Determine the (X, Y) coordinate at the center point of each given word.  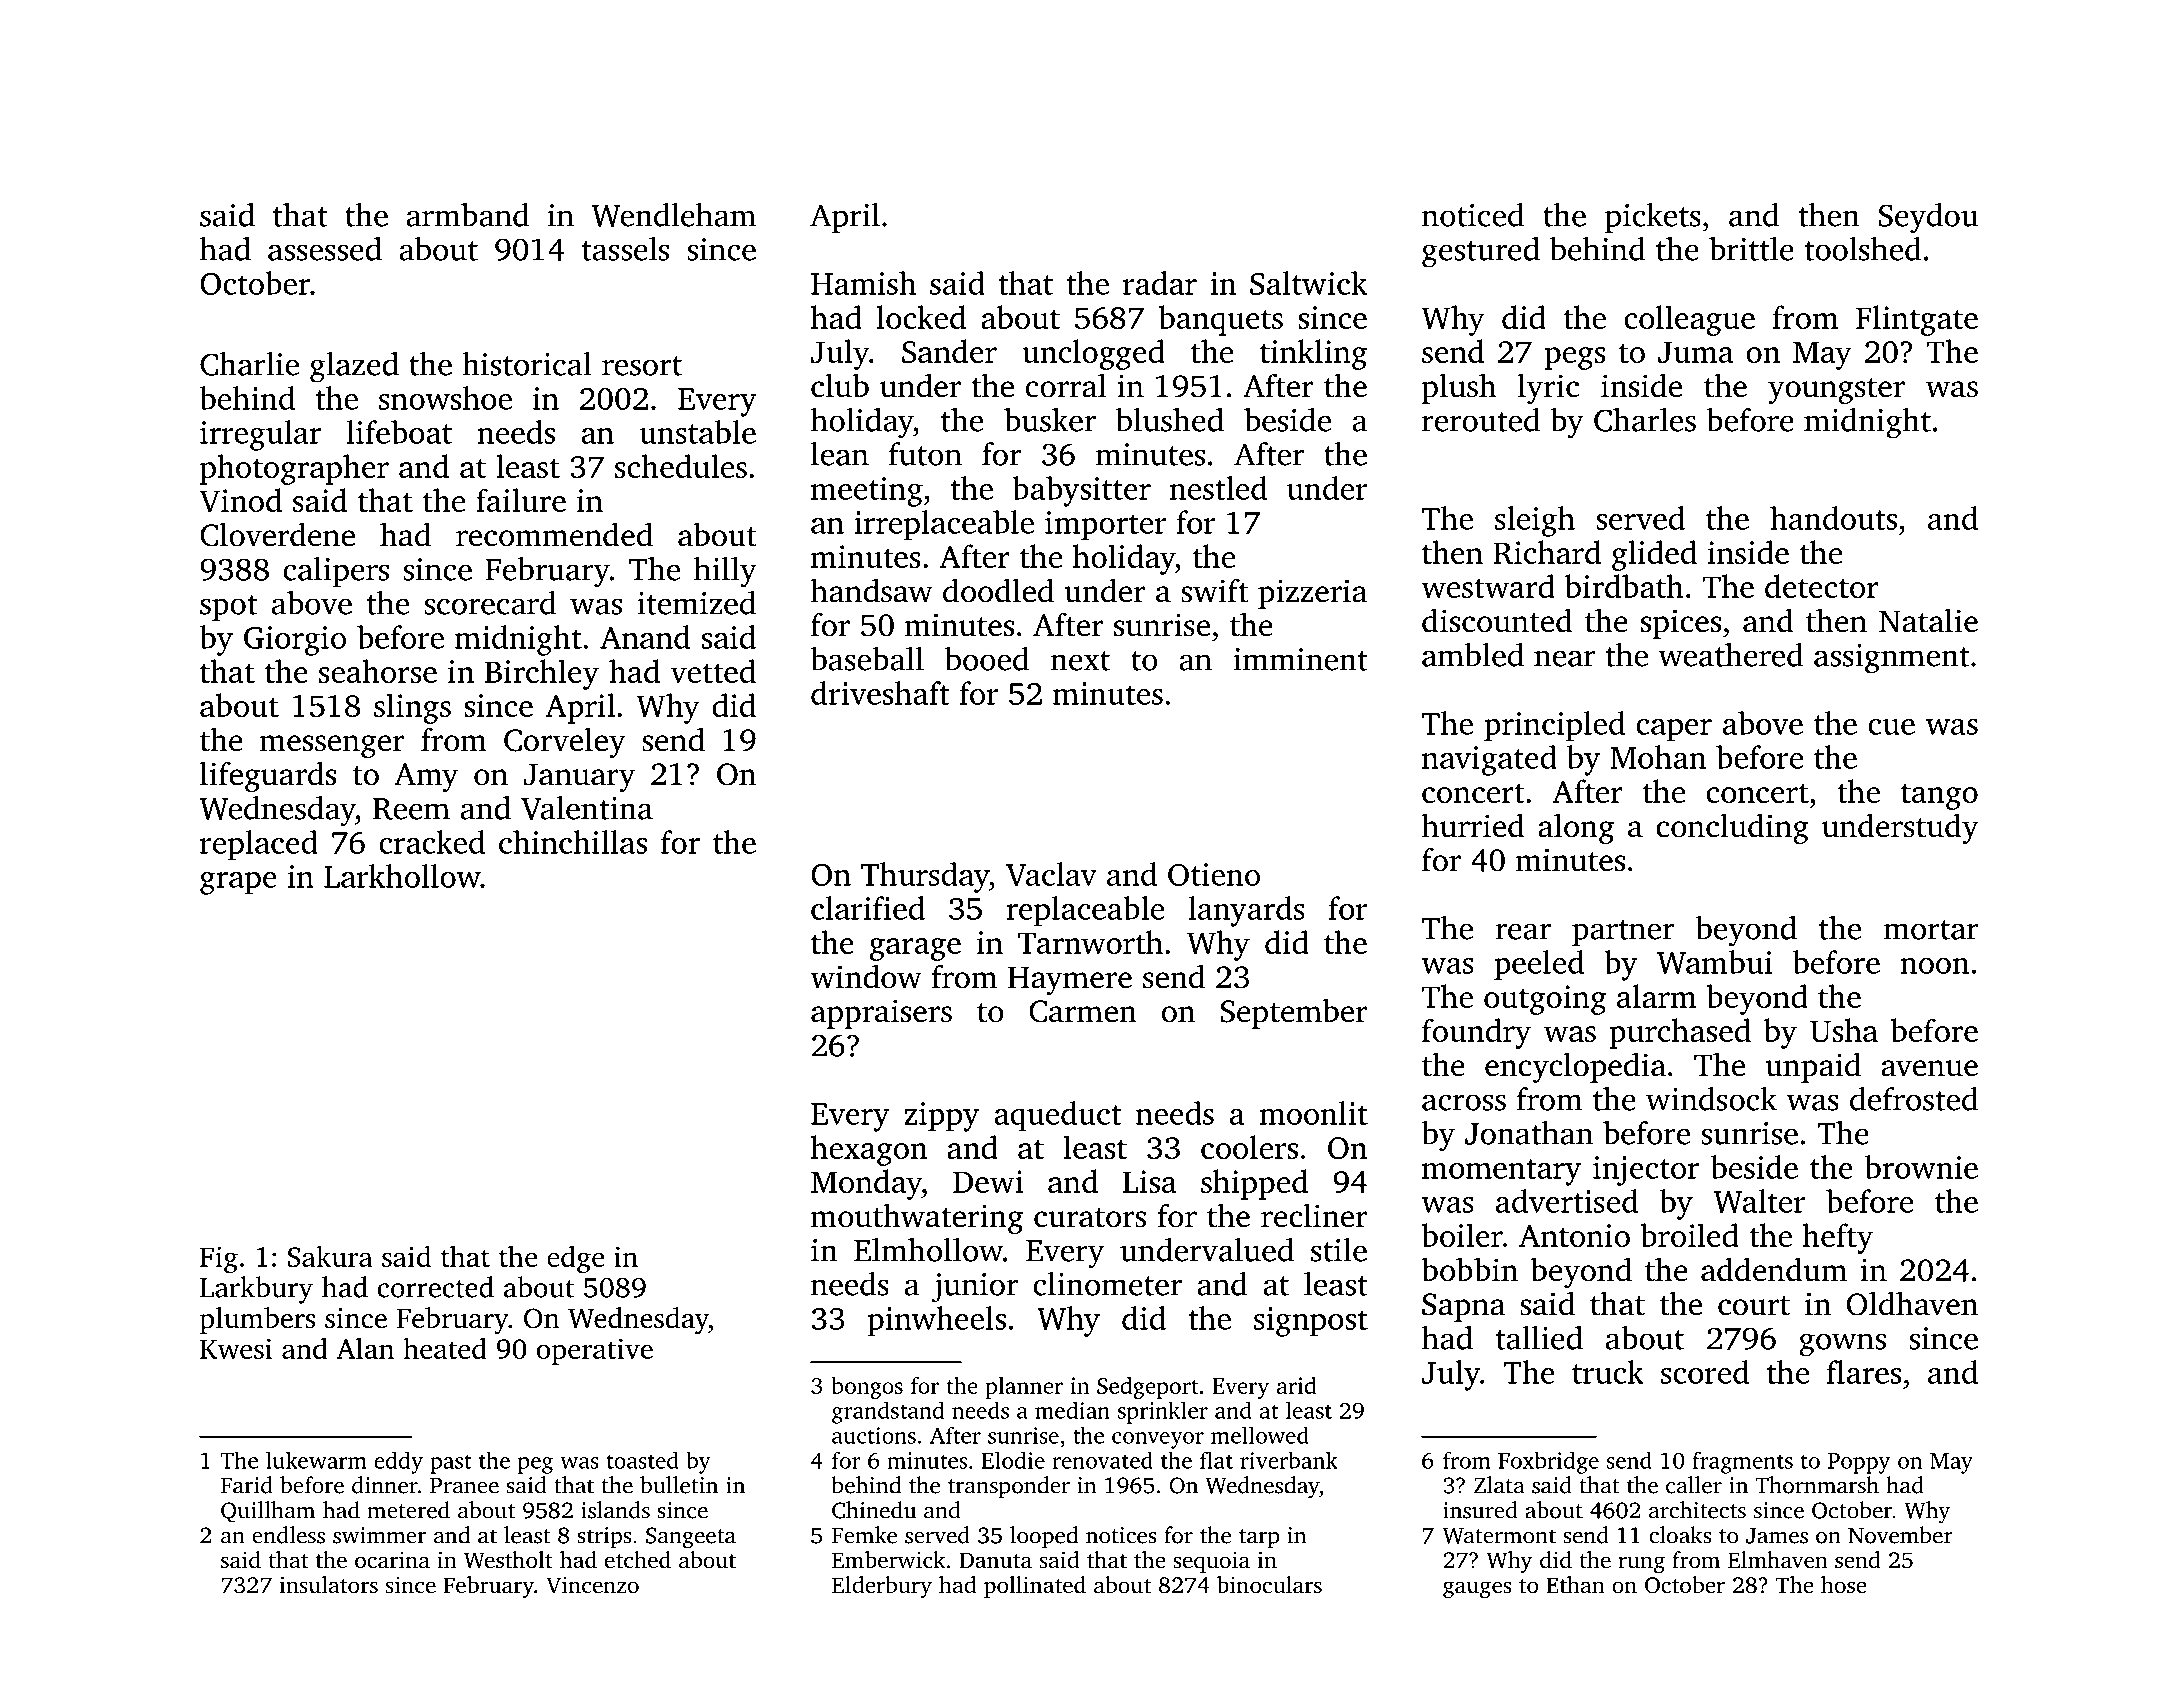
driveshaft (880, 693)
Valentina (587, 808)
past (451, 1464)
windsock (1711, 1099)
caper (1674, 730)
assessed (325, 249)
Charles (1645, 420)
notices (1121, 1535)
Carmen (1083, 1011)
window (866, 976)
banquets (1221, 320)
